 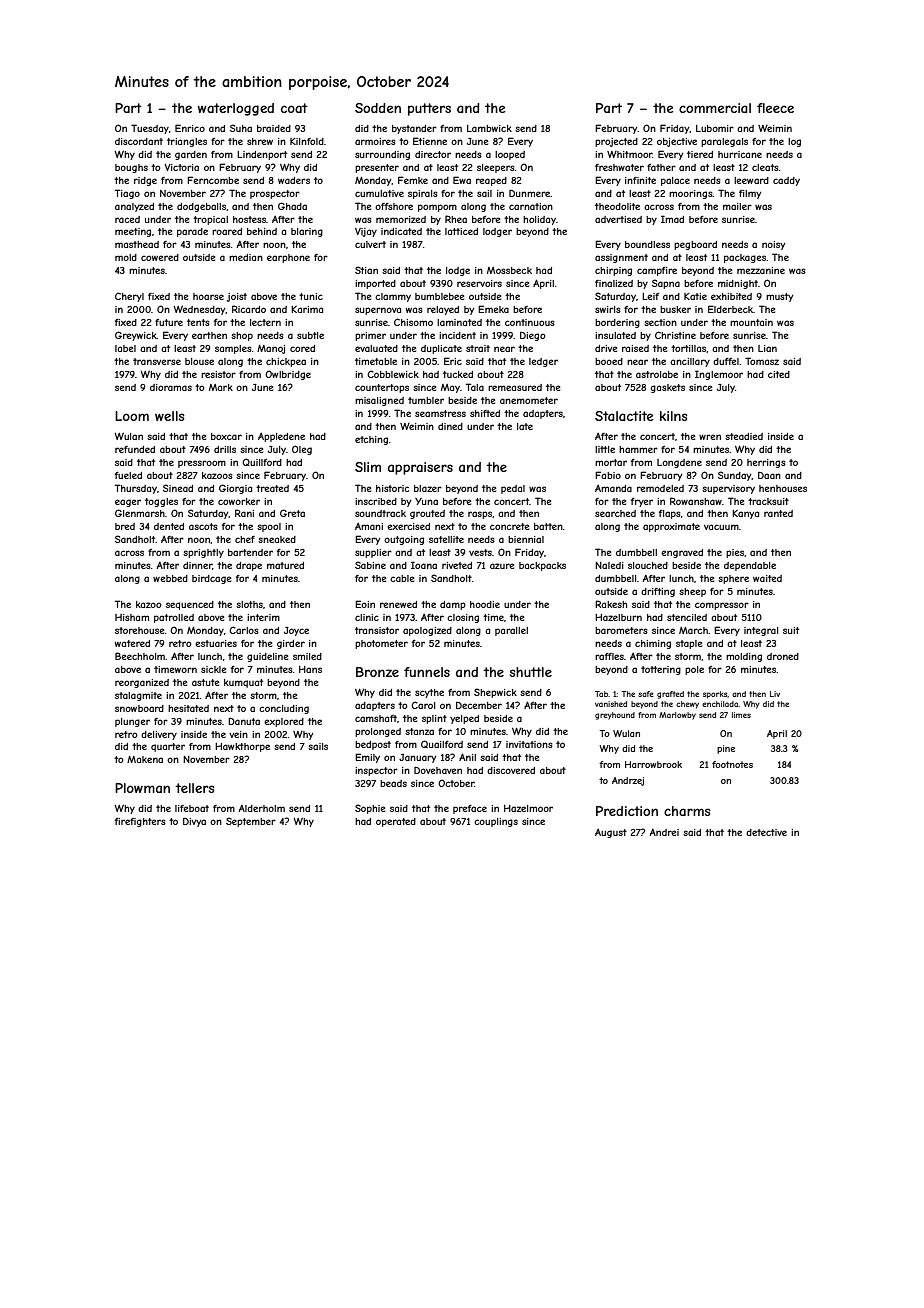 What do you see at coordinates (611, 833) in the screenshot?
I see `August` at bounding box center [611, 833].
